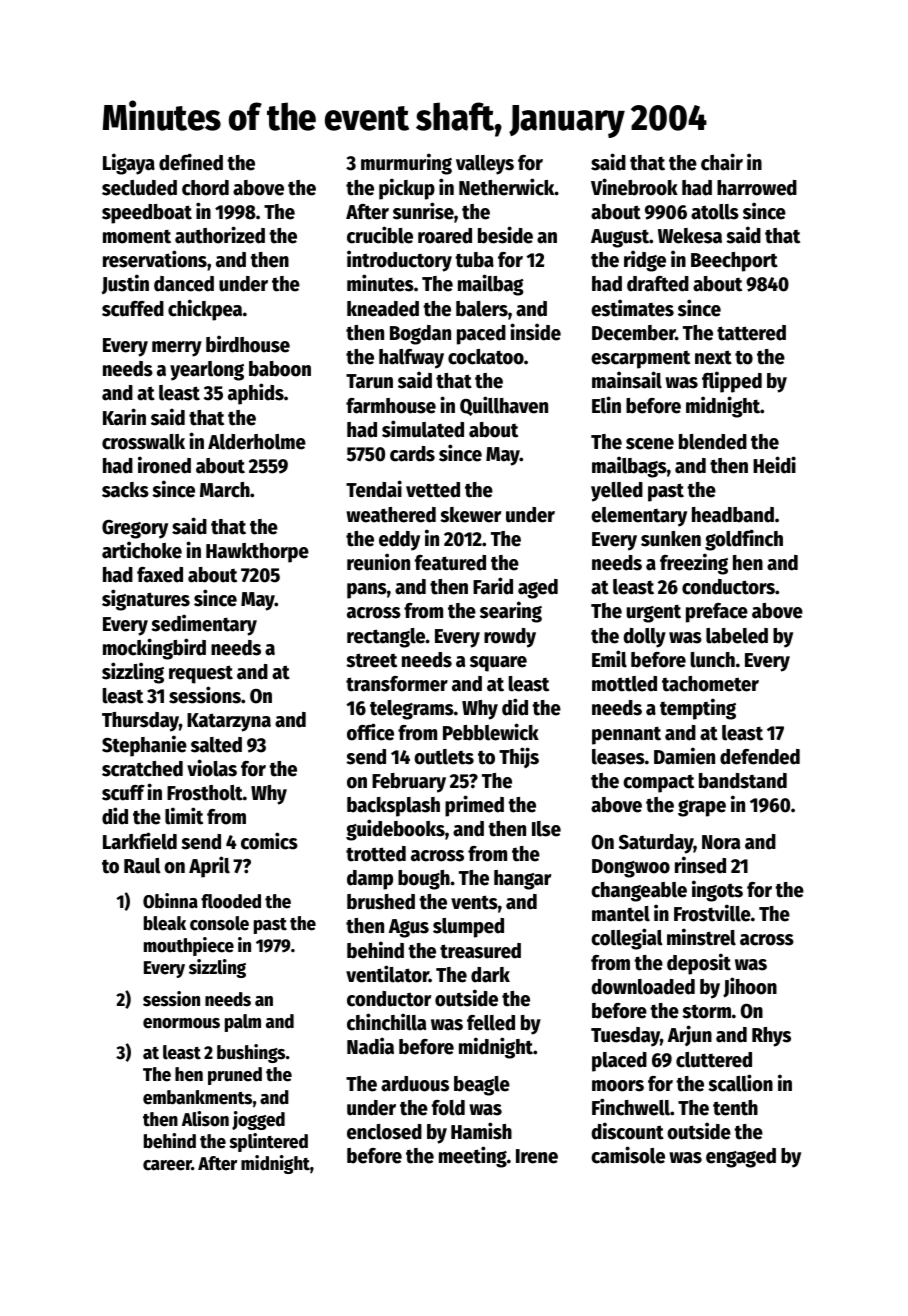 This screenshot has width=908, height=1316. What do you see at coordinates (181, 1023) in the screenshot?
I see `enormous` at bounding box center [181, 1023].
